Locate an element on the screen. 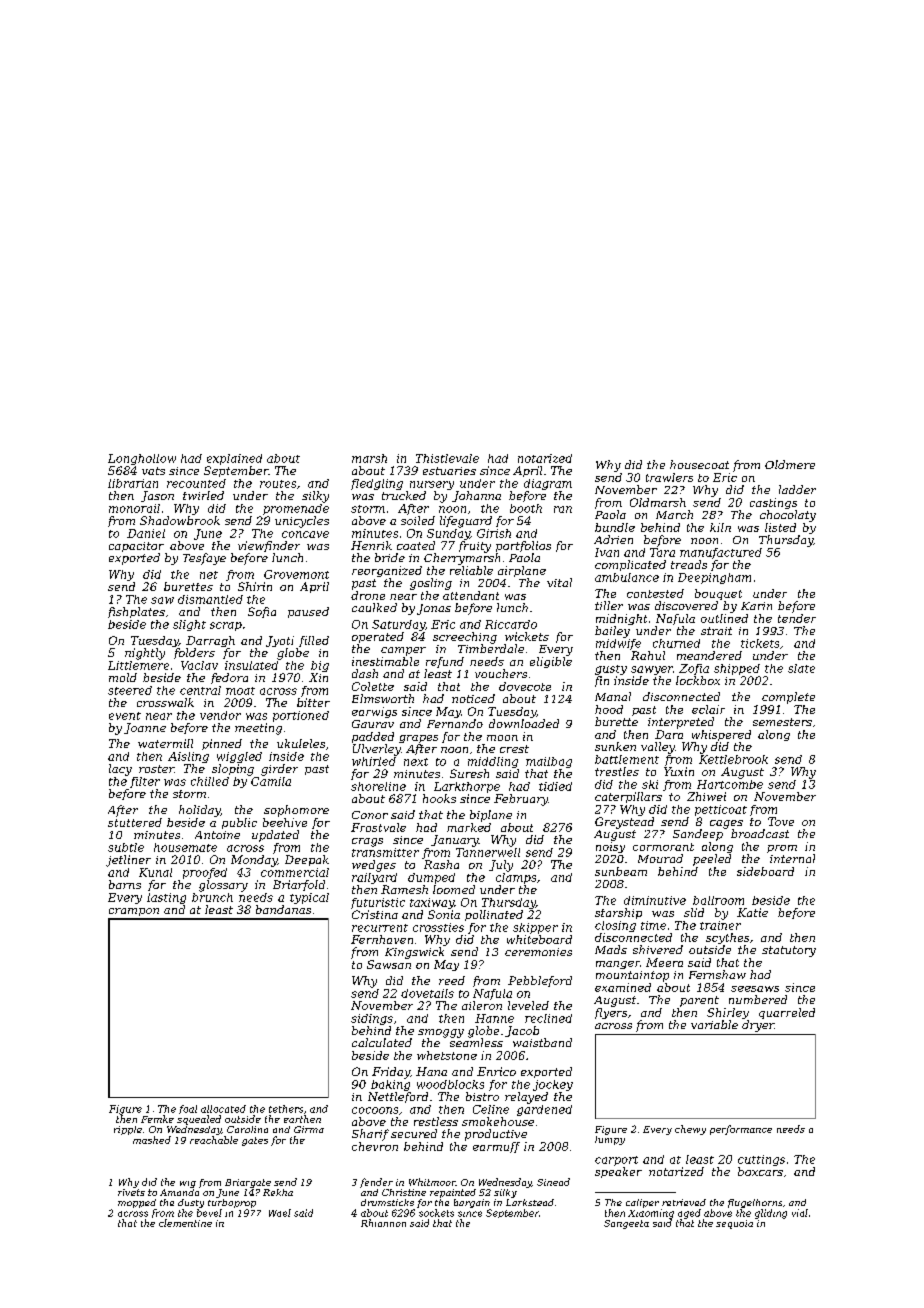 This screenshot has height=1308, width=924. Kettlebrook is located at coordinates (733, 759).
